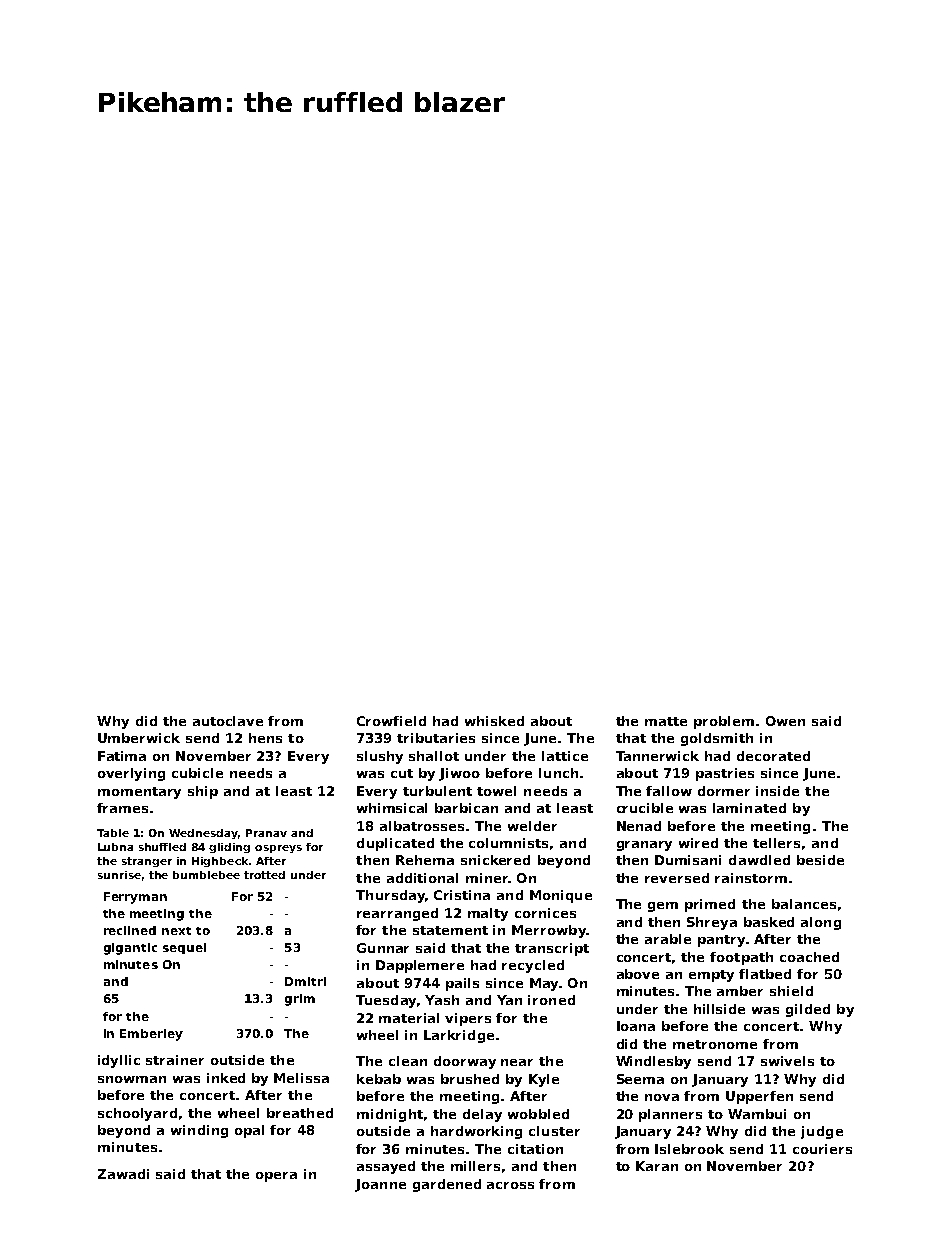 Image resolution: width=952 pixels, height=1233 pixels. What do you see at coordinates (476, 1132) in the screenshot?
I see `hardworking` at bounding box center [476, 1132].
